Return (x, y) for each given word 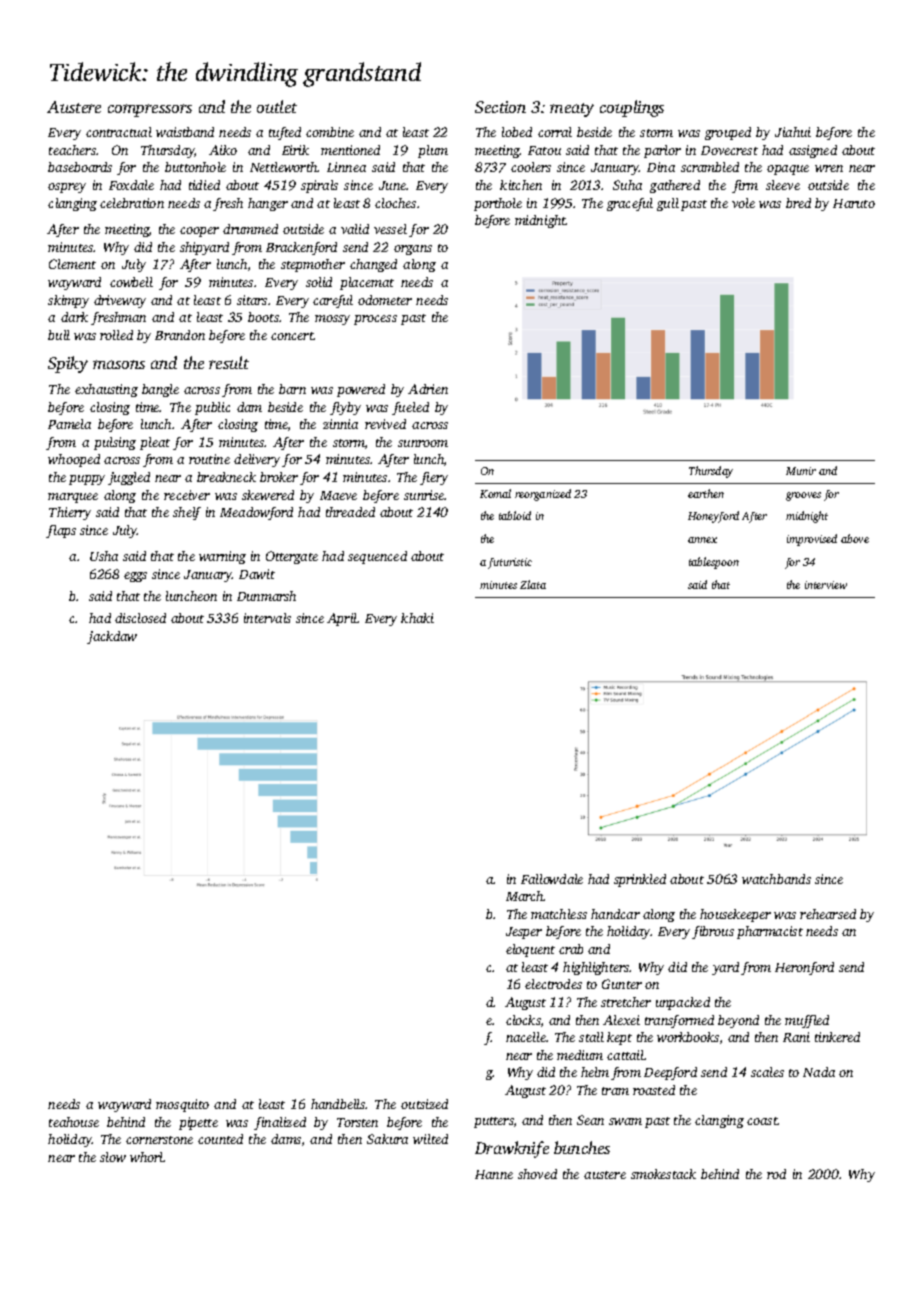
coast (762, 1121)
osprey (67, 188)
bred (798, 203)
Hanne (494, 1174)
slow (113, 1157)
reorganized (543, 495)
